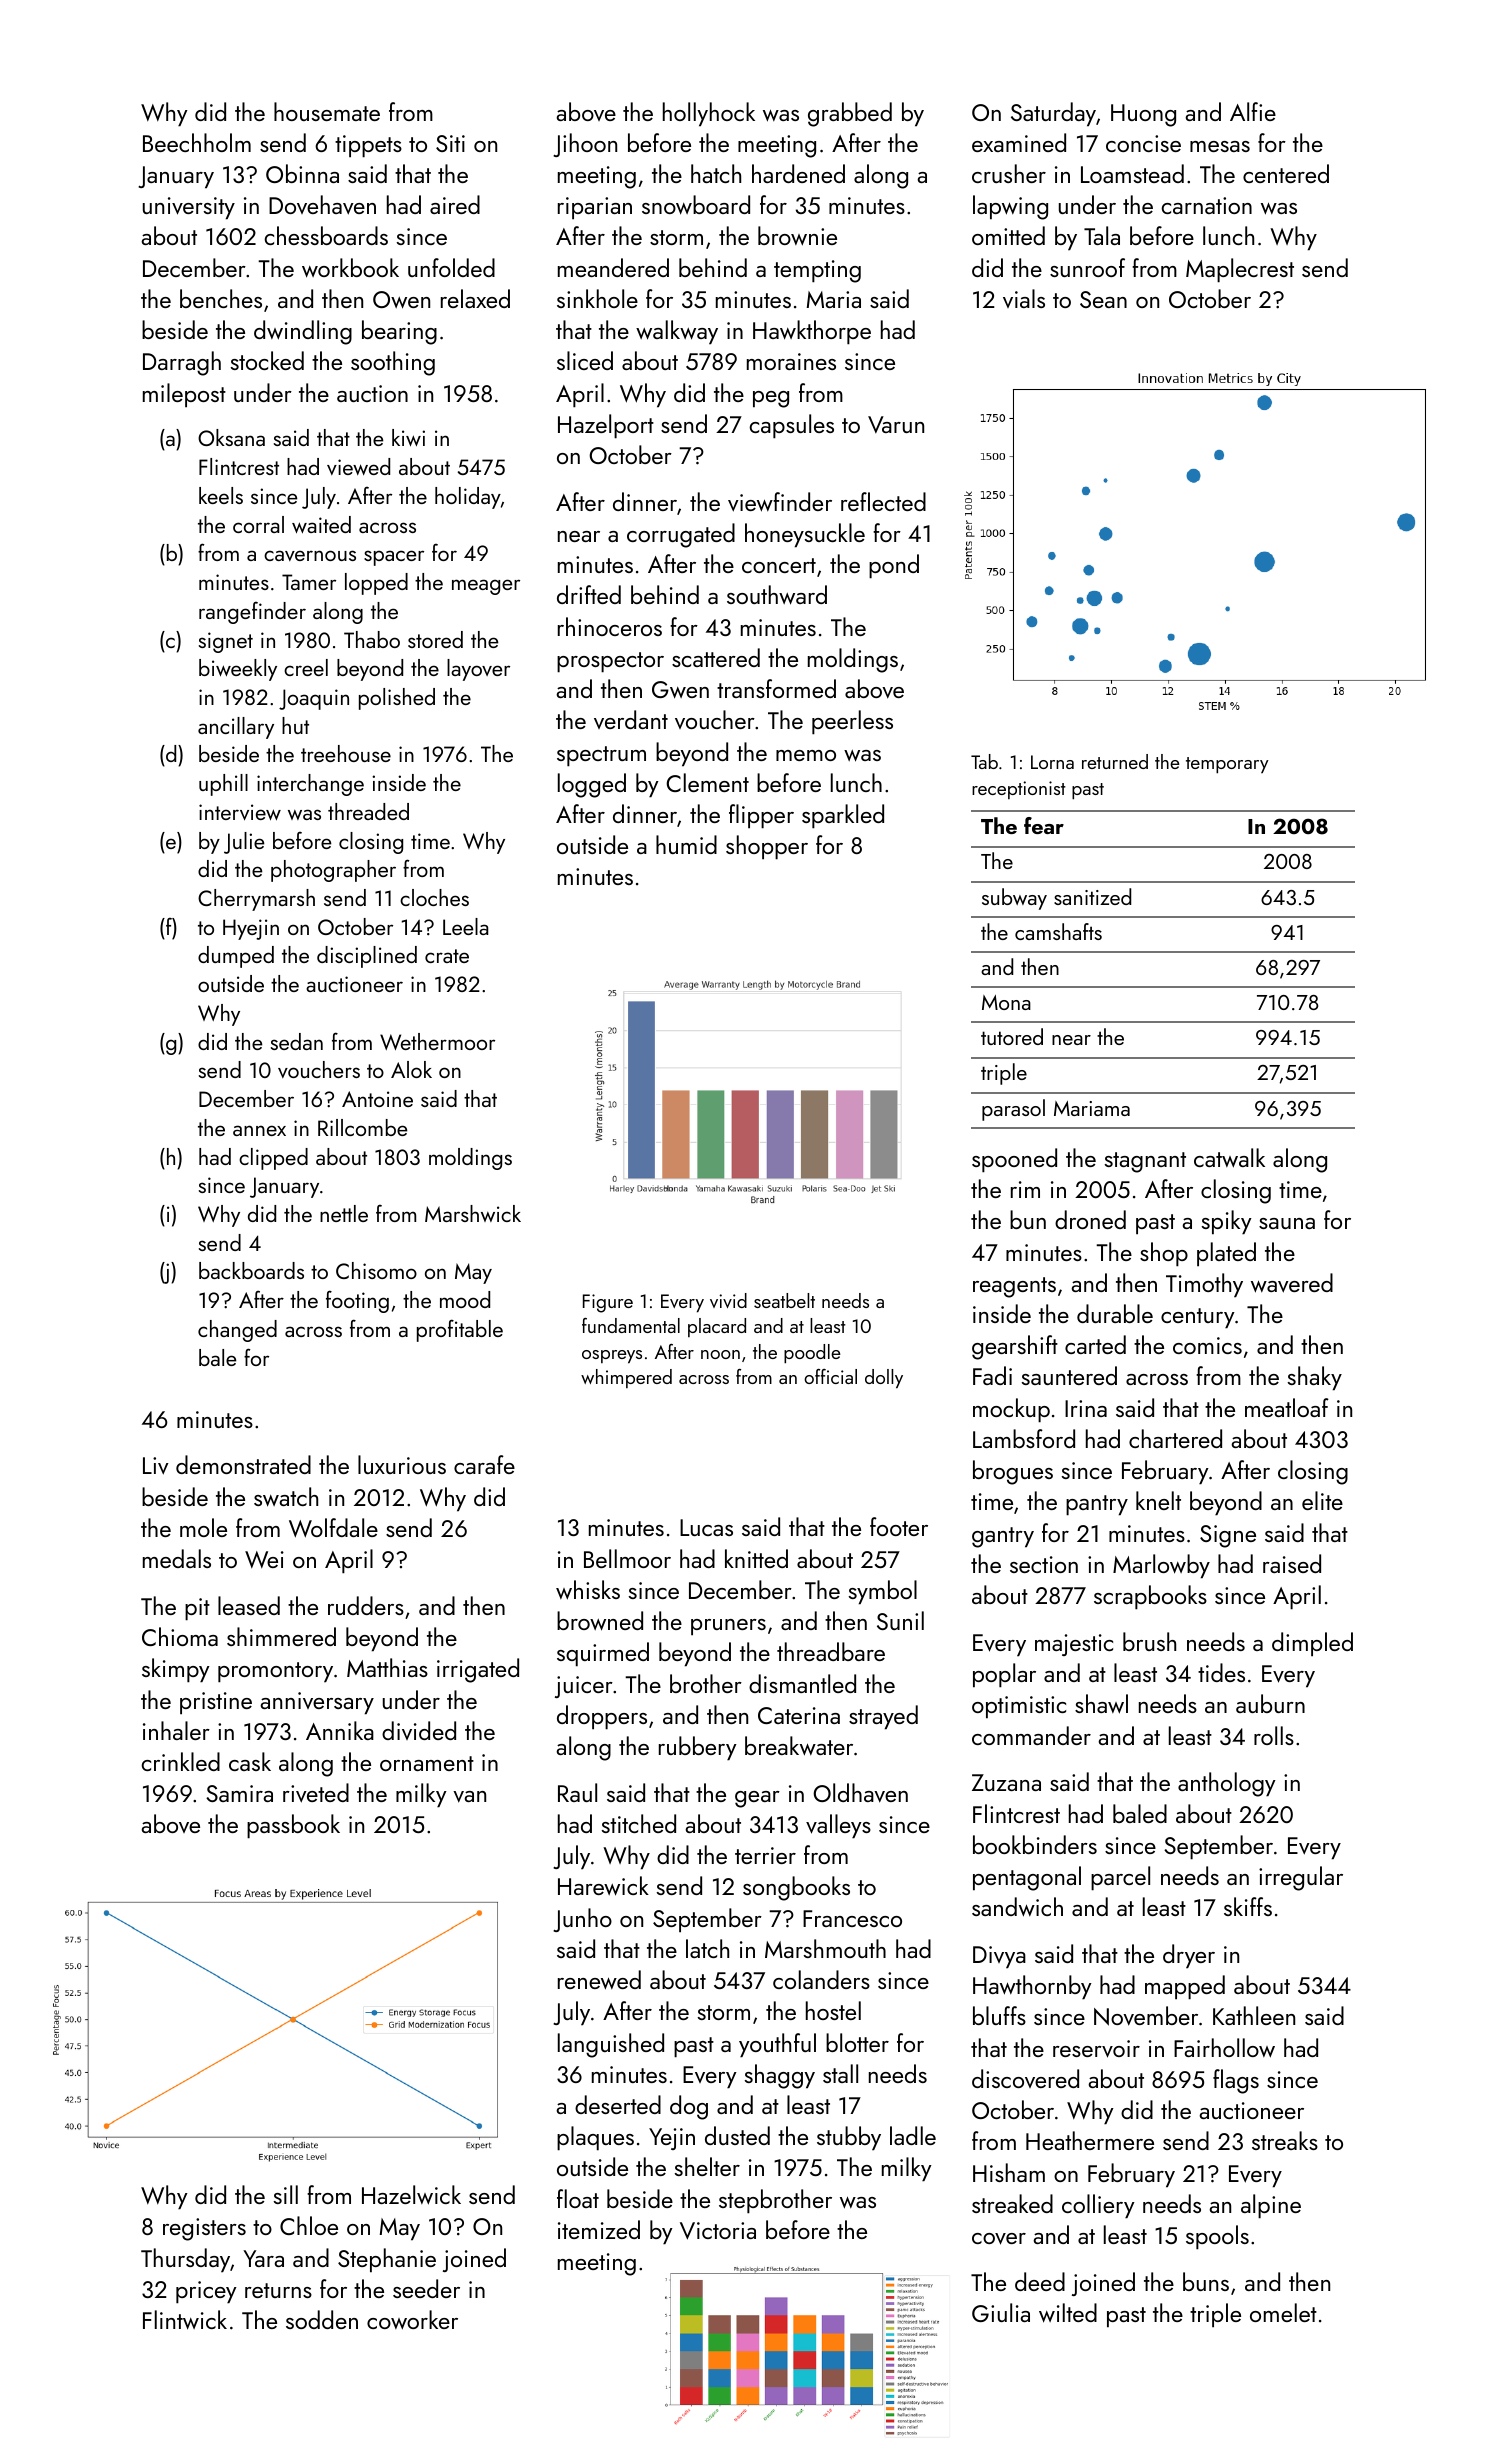  What do you see at coordinates (1019, 142) in the screenshot?
I see `examined` at bounding box center [1019, 142].
